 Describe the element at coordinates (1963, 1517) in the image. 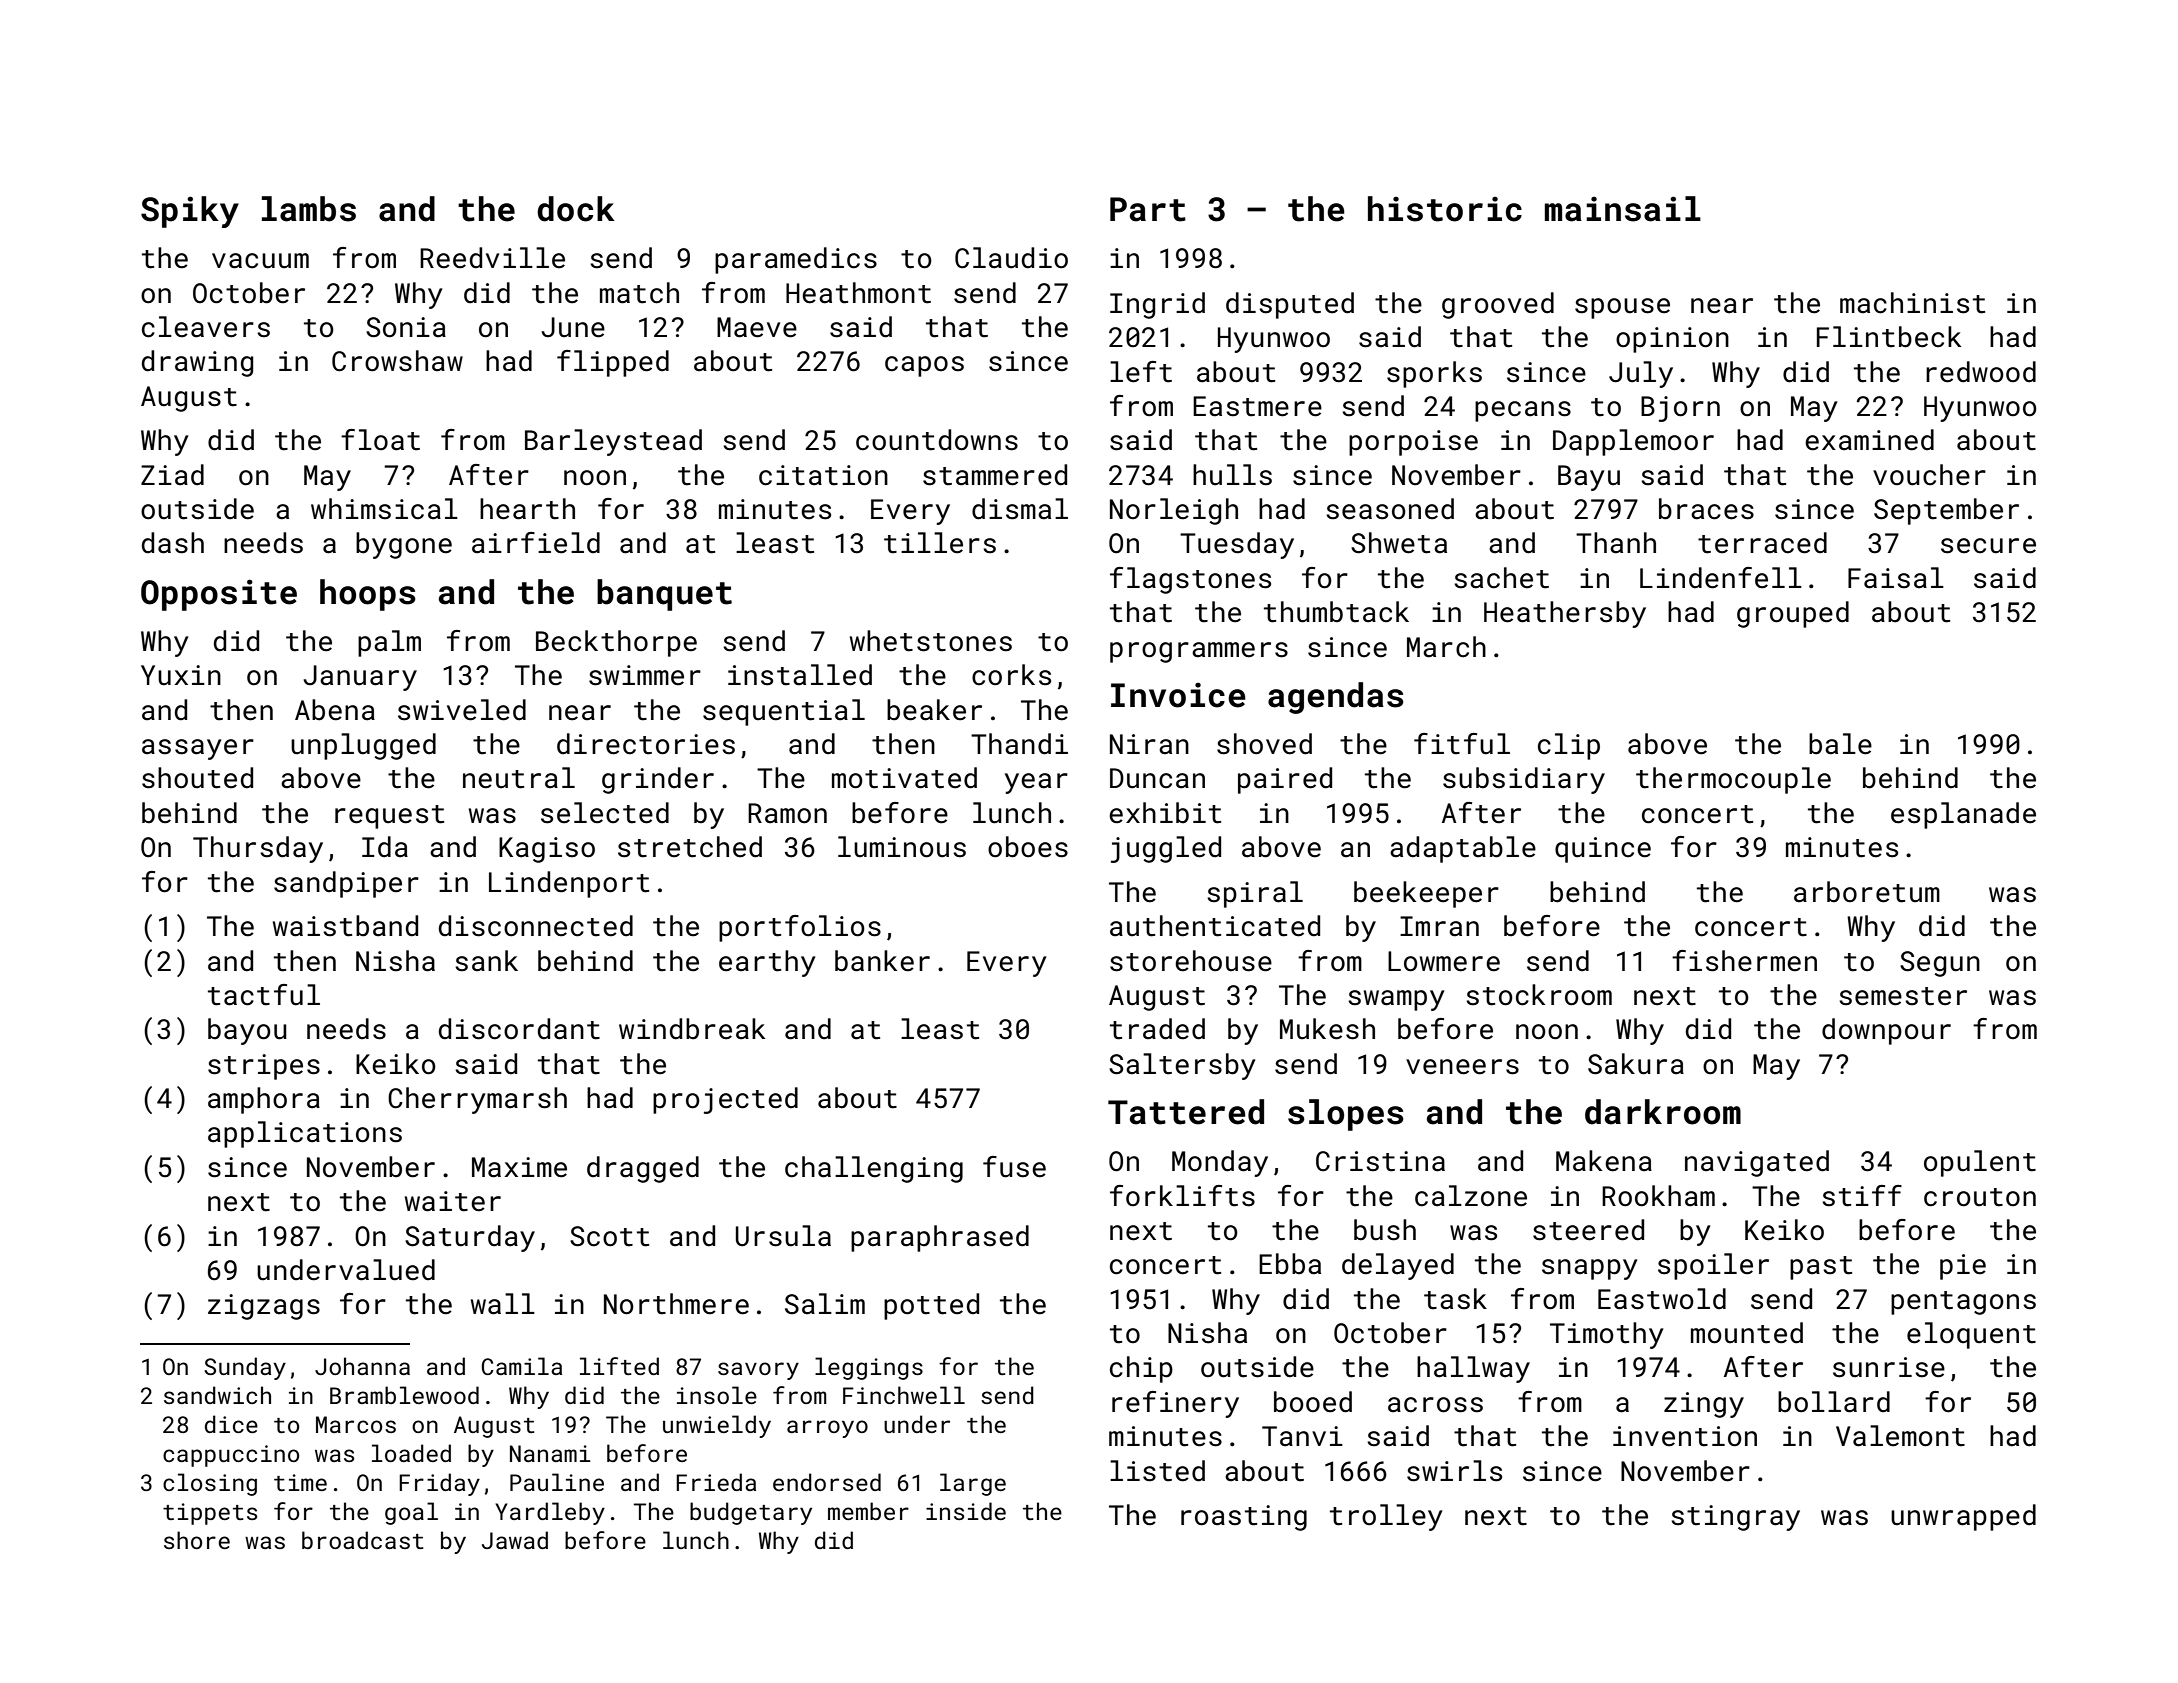

I see `unwrapped` at that location.
